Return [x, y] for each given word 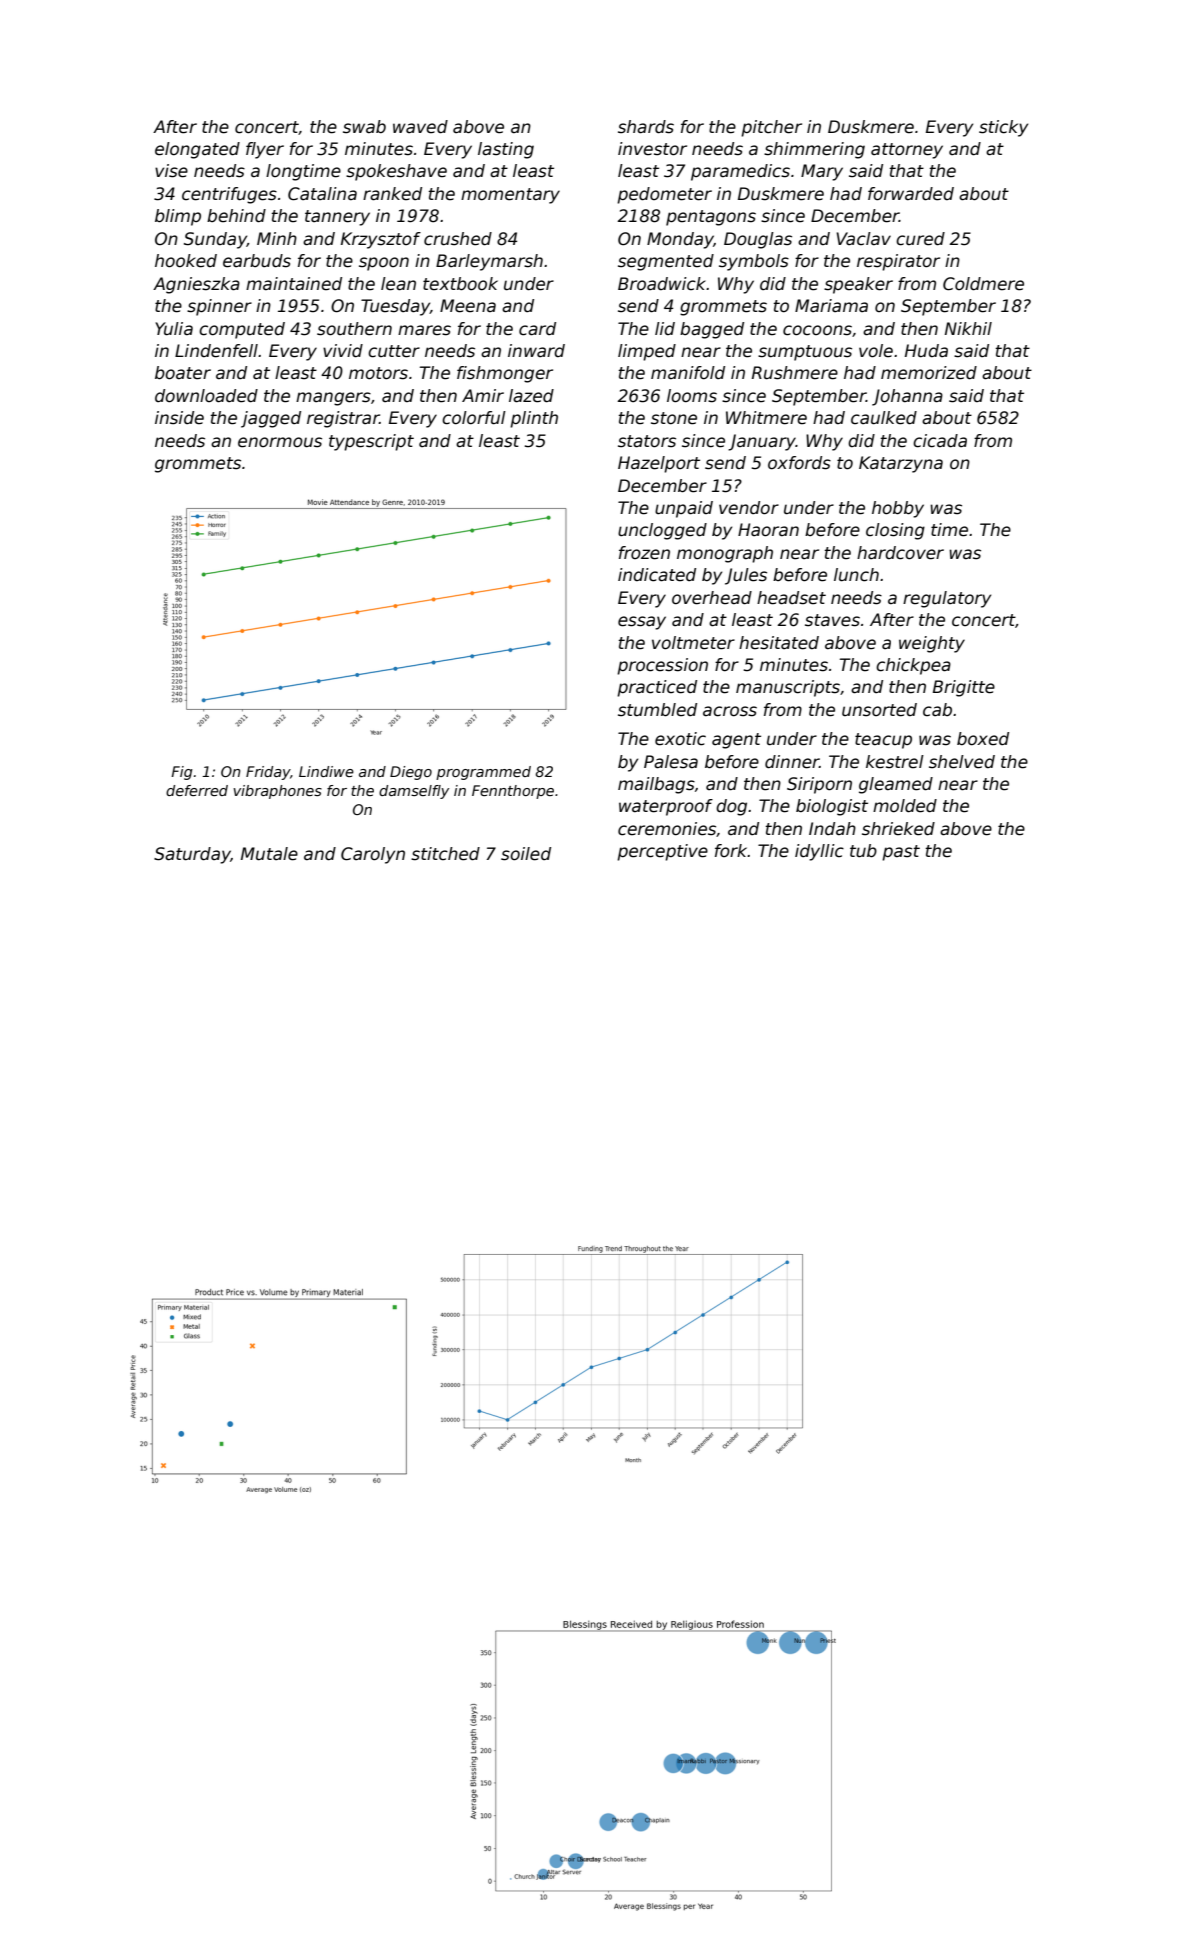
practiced [657, 688]
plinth [534, 419]
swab [364, 127]
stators [647, 441]
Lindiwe [326, 771]
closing [895, 531]
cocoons [817, 330]
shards [646, 127]
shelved [962, 762]
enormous [280, 442]
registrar [343, 419]
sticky [1003, 128]
